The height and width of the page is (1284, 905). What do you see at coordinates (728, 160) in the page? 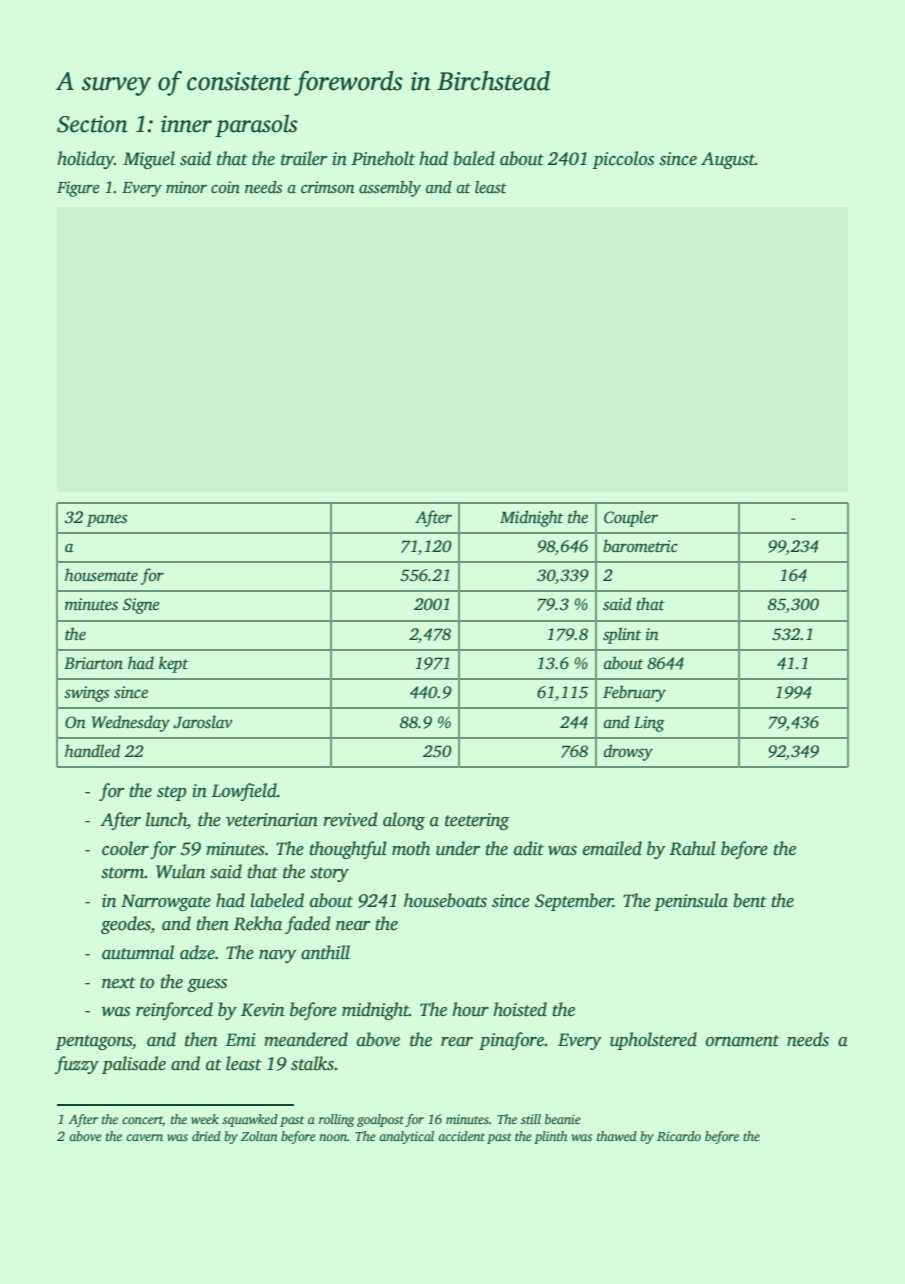
I see `August` at bounding box center [728, 160].
